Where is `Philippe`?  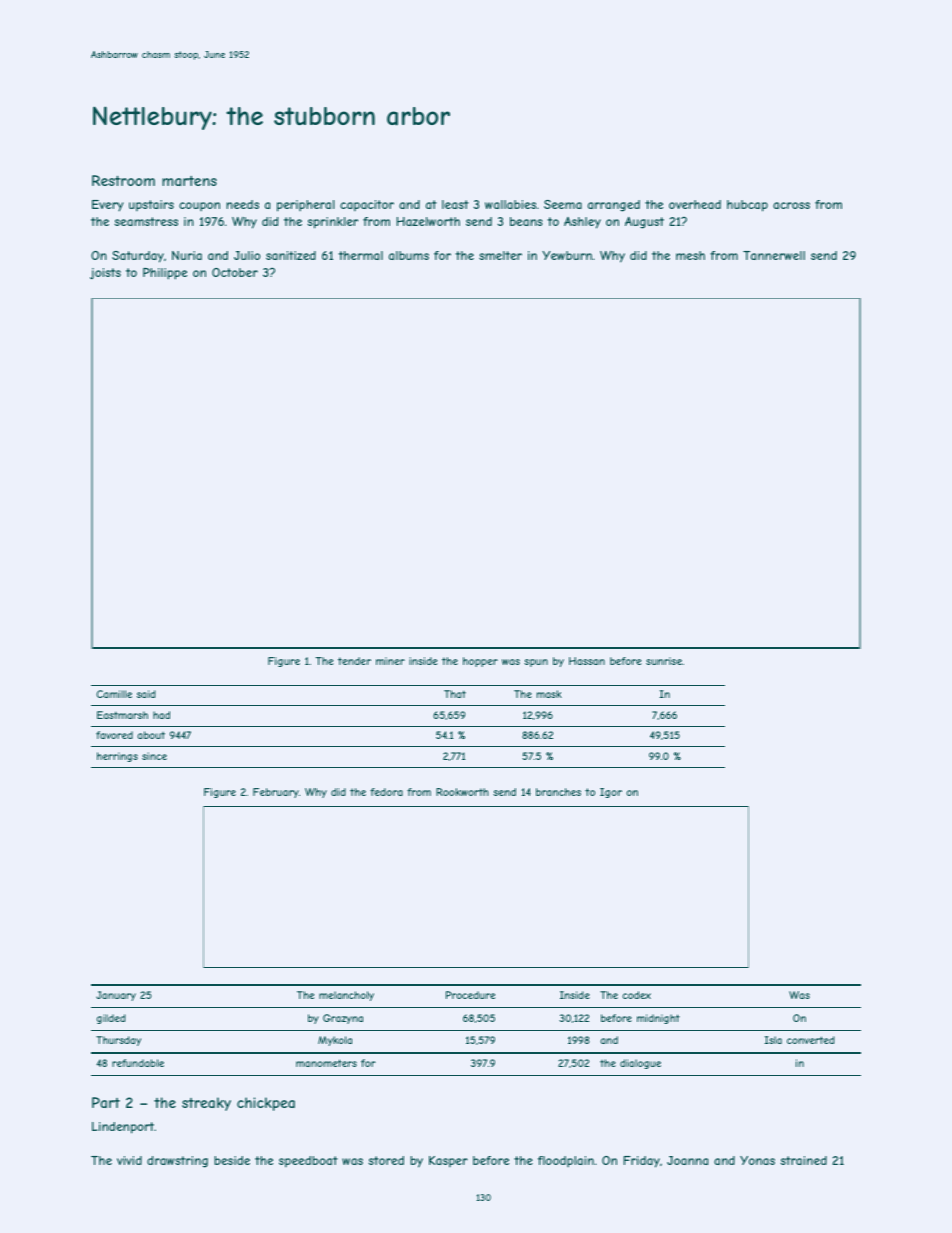
Philippe is located at coordinates (165, 274).
